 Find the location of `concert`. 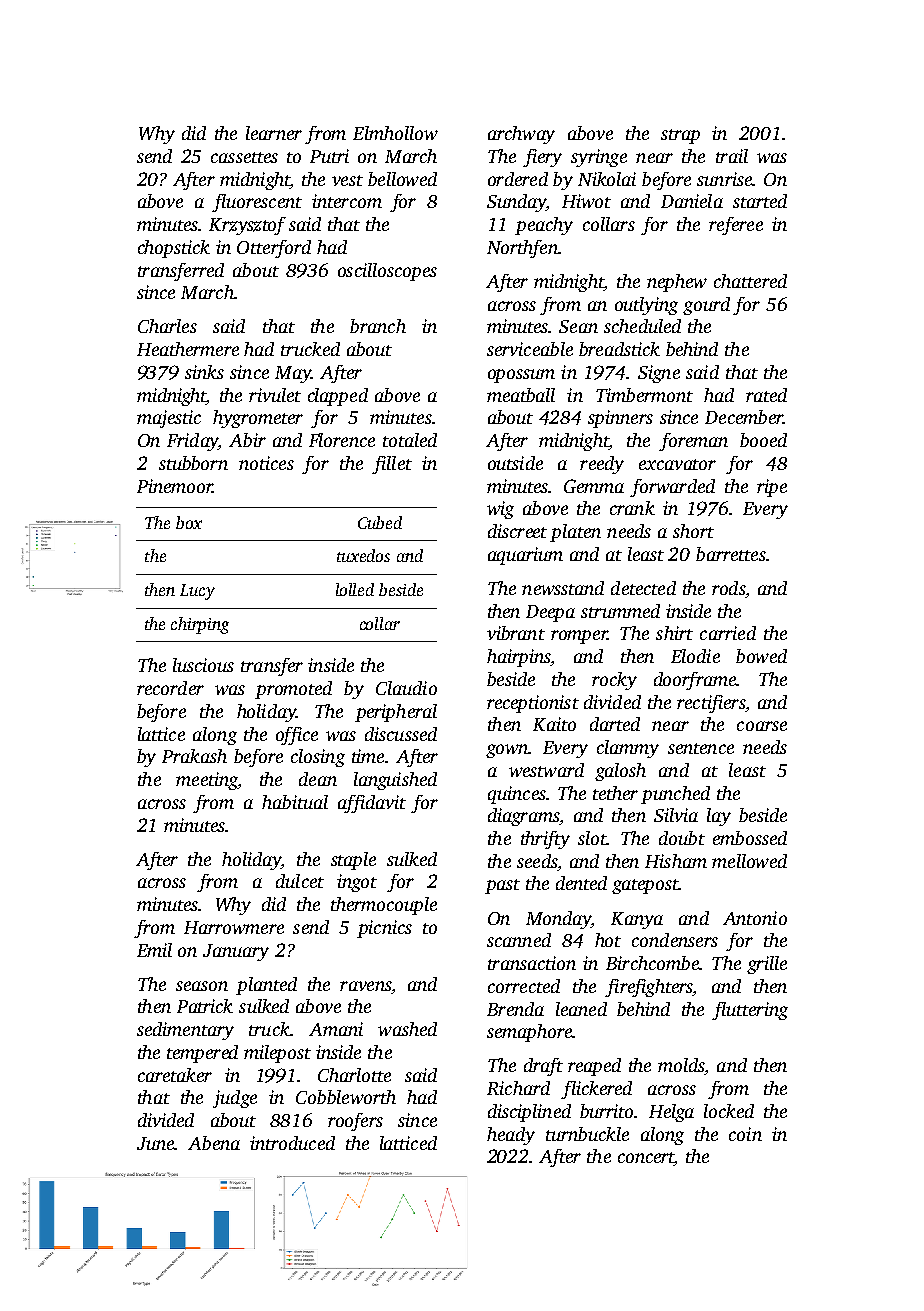

concert is located at coordinates (646, 1159).
